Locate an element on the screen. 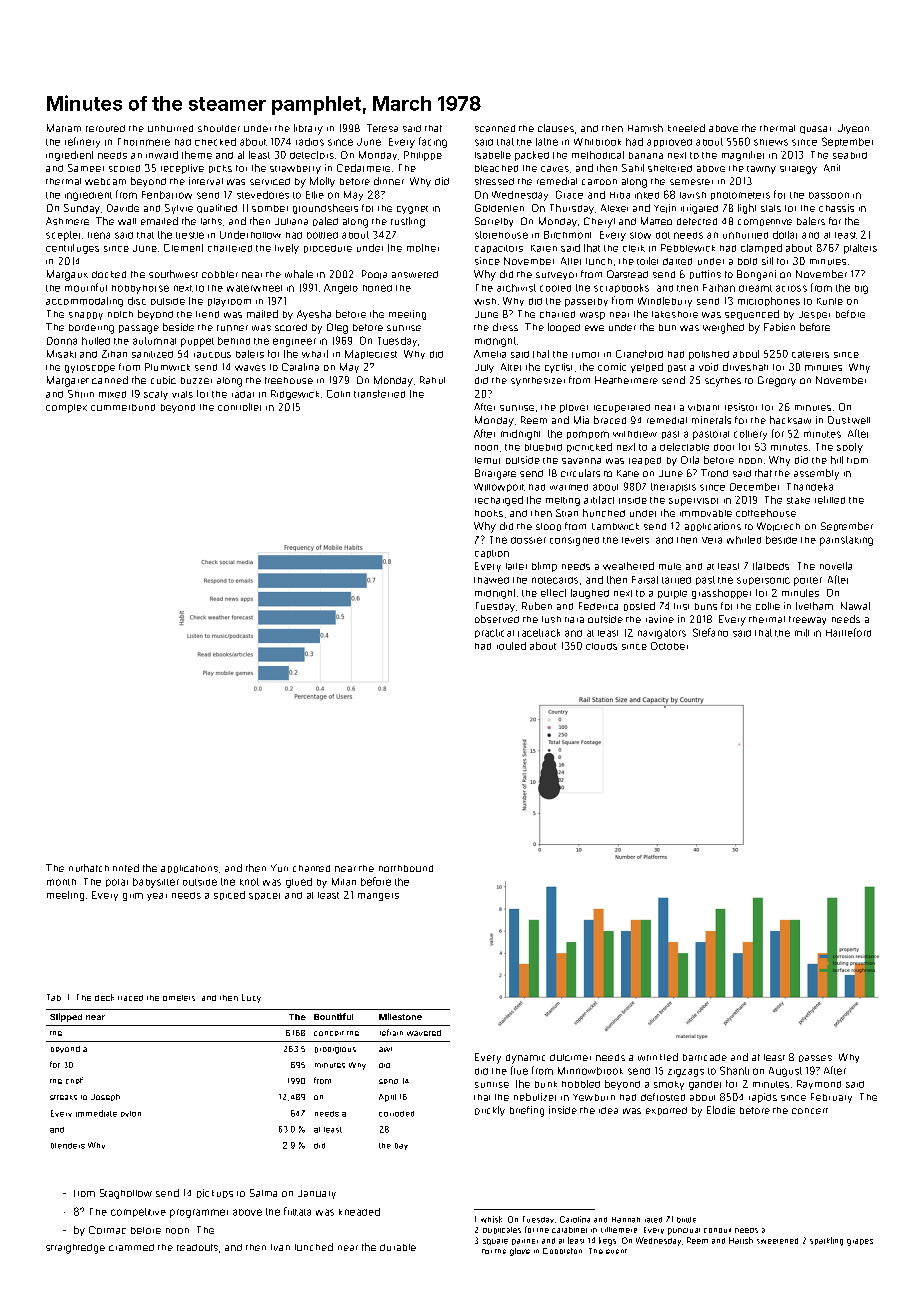  wrinkled is located at coordinates (658, 1057).
